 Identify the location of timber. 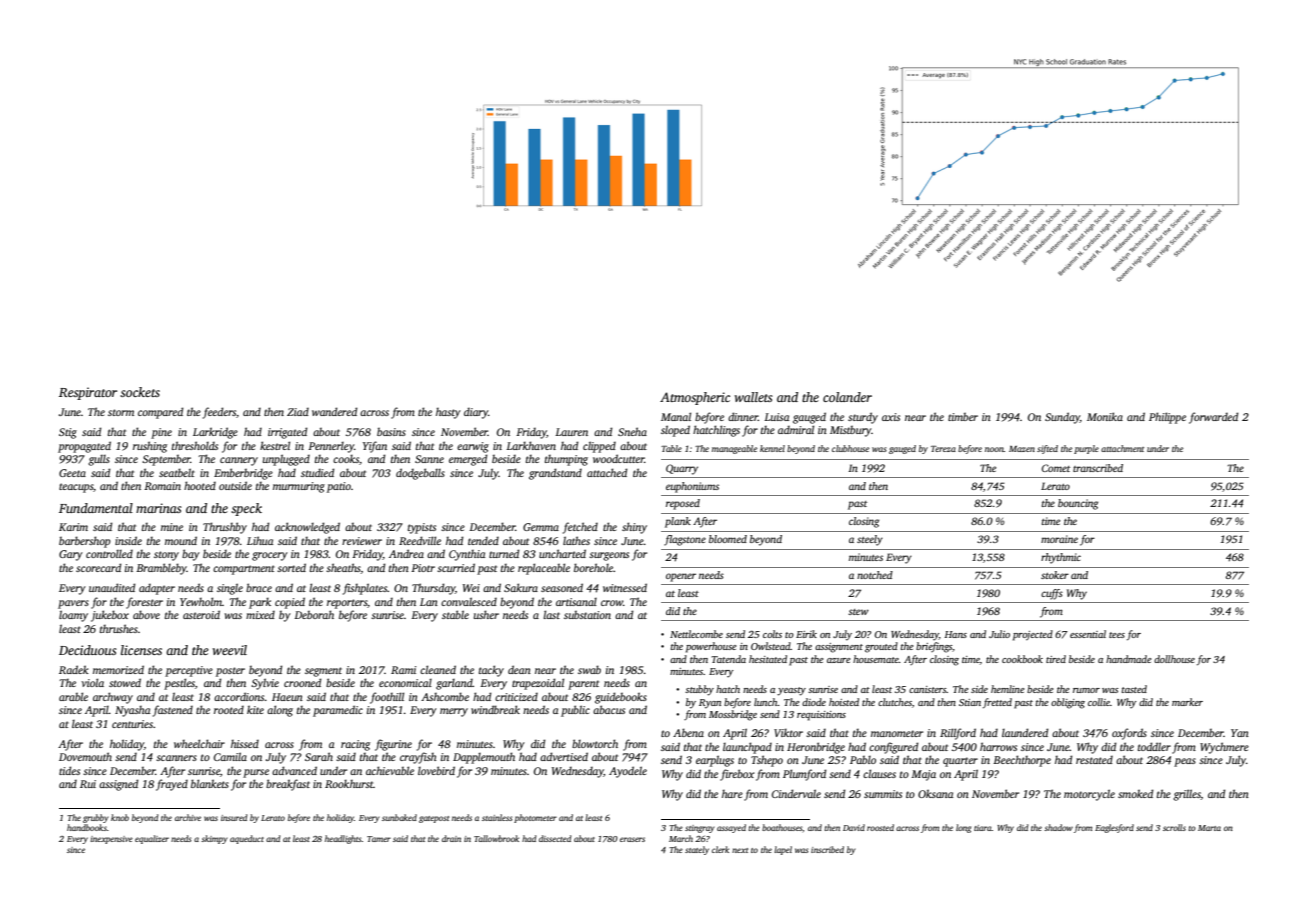
(963, 417).
